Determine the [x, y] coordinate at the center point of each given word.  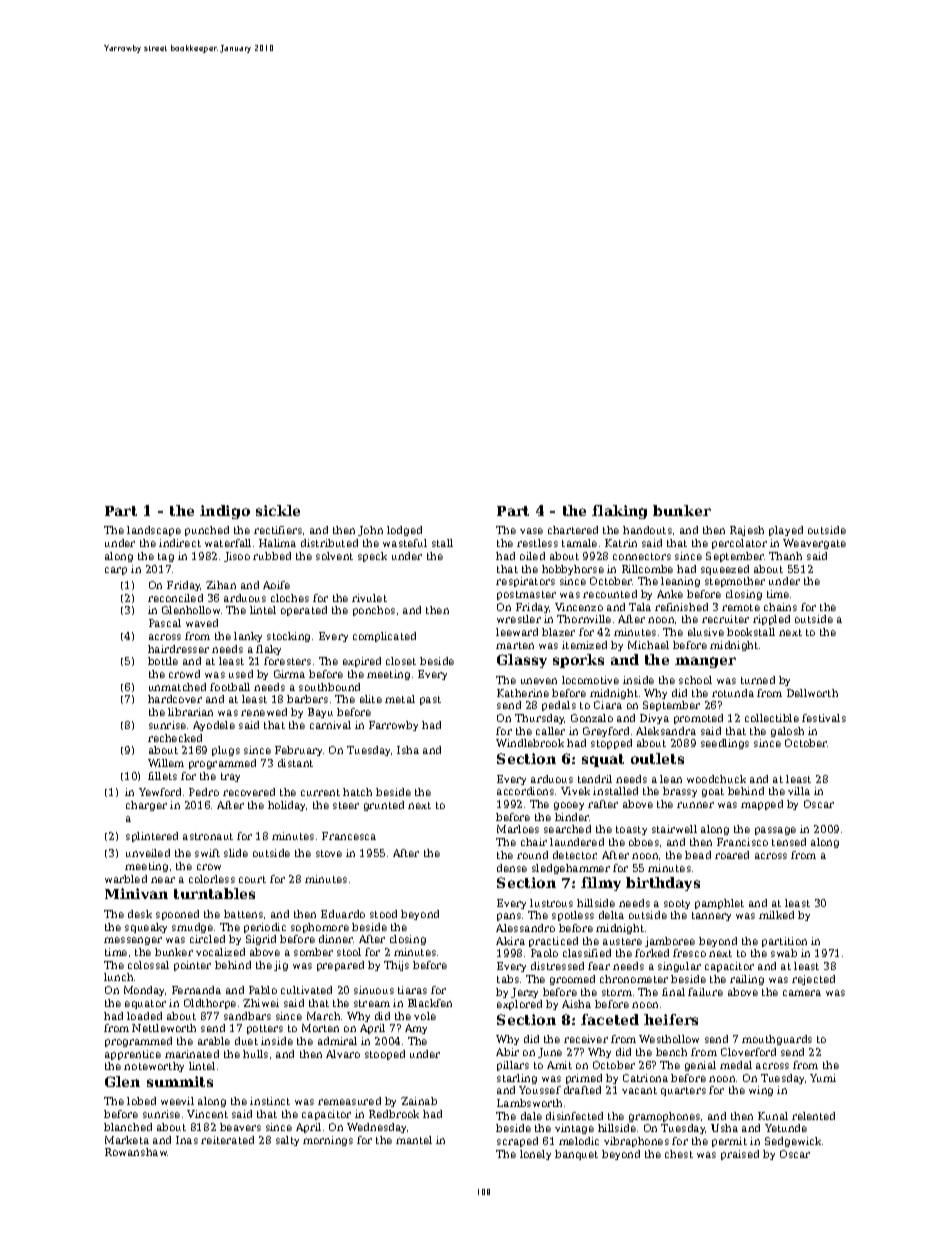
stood [383, 914]
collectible [772, 718]
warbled [126, 879]
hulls [255, 1054]
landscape [154, 531]
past [430, 700]
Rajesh [747, 531]
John [370, 531]
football [230, 687]
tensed [789, 842]
